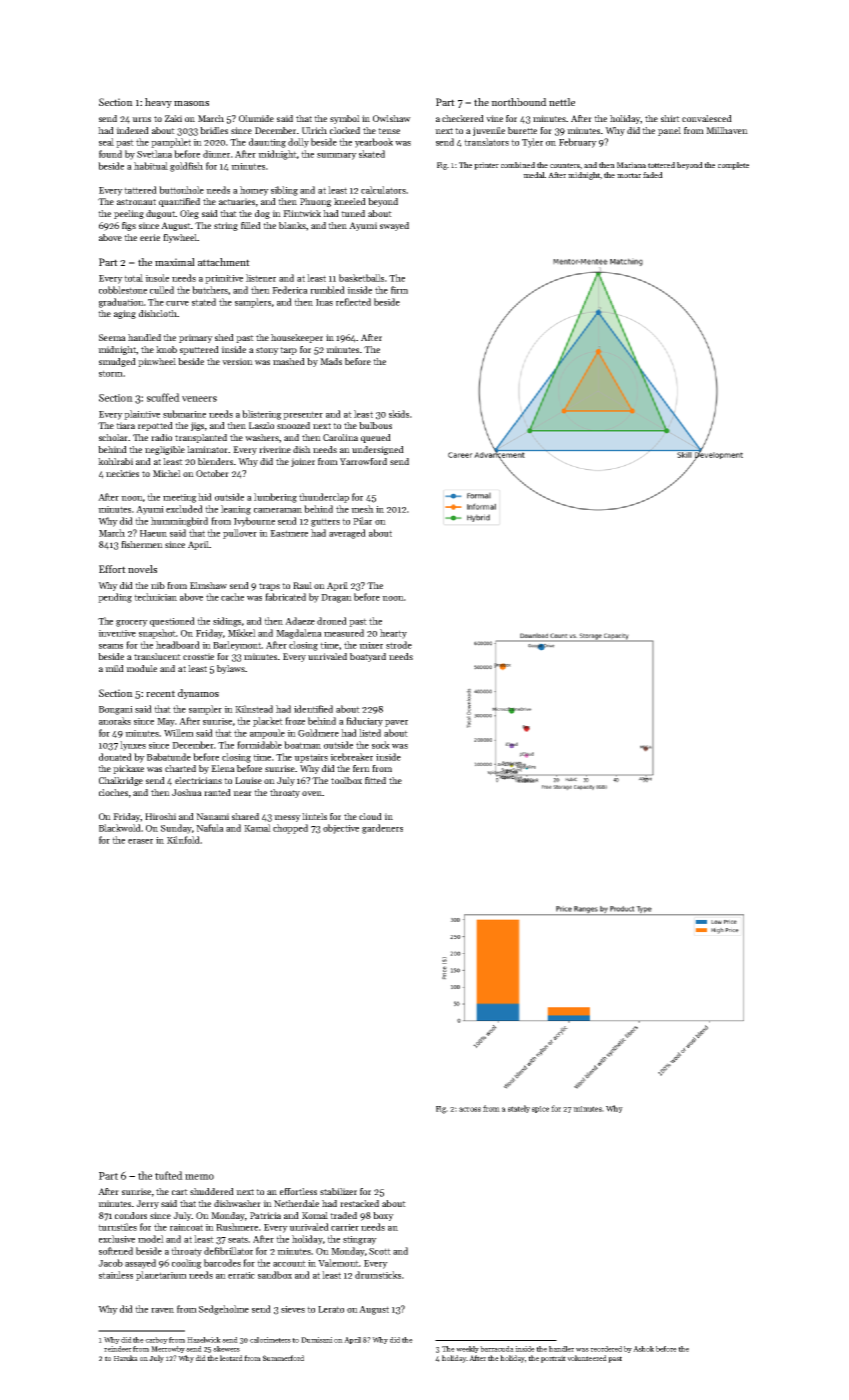  Describe the element at coordinates (158, 103) in the screenshot. I see `heavy` at that location.
